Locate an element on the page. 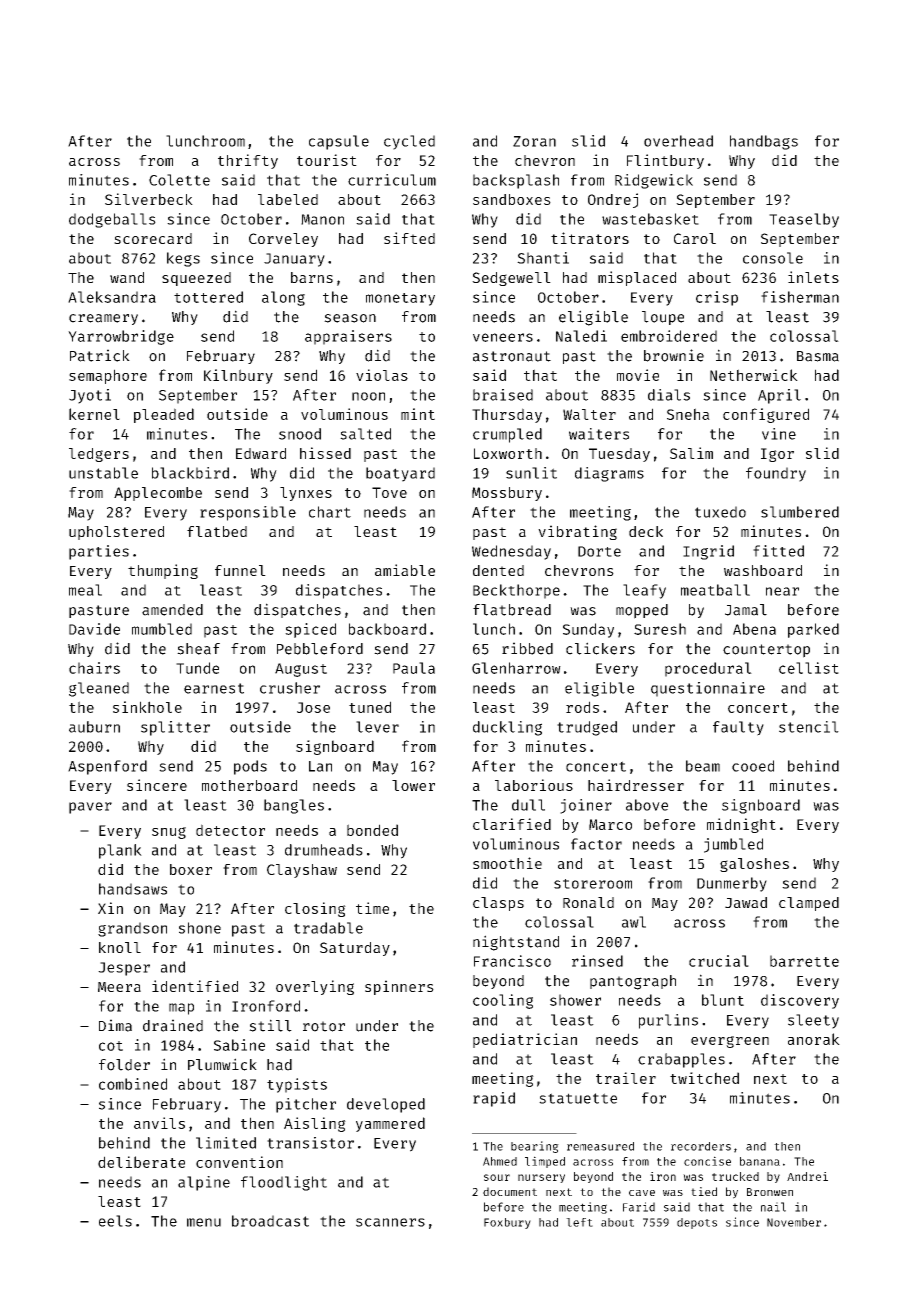  nightstand is located at coordinates (516, 943).
